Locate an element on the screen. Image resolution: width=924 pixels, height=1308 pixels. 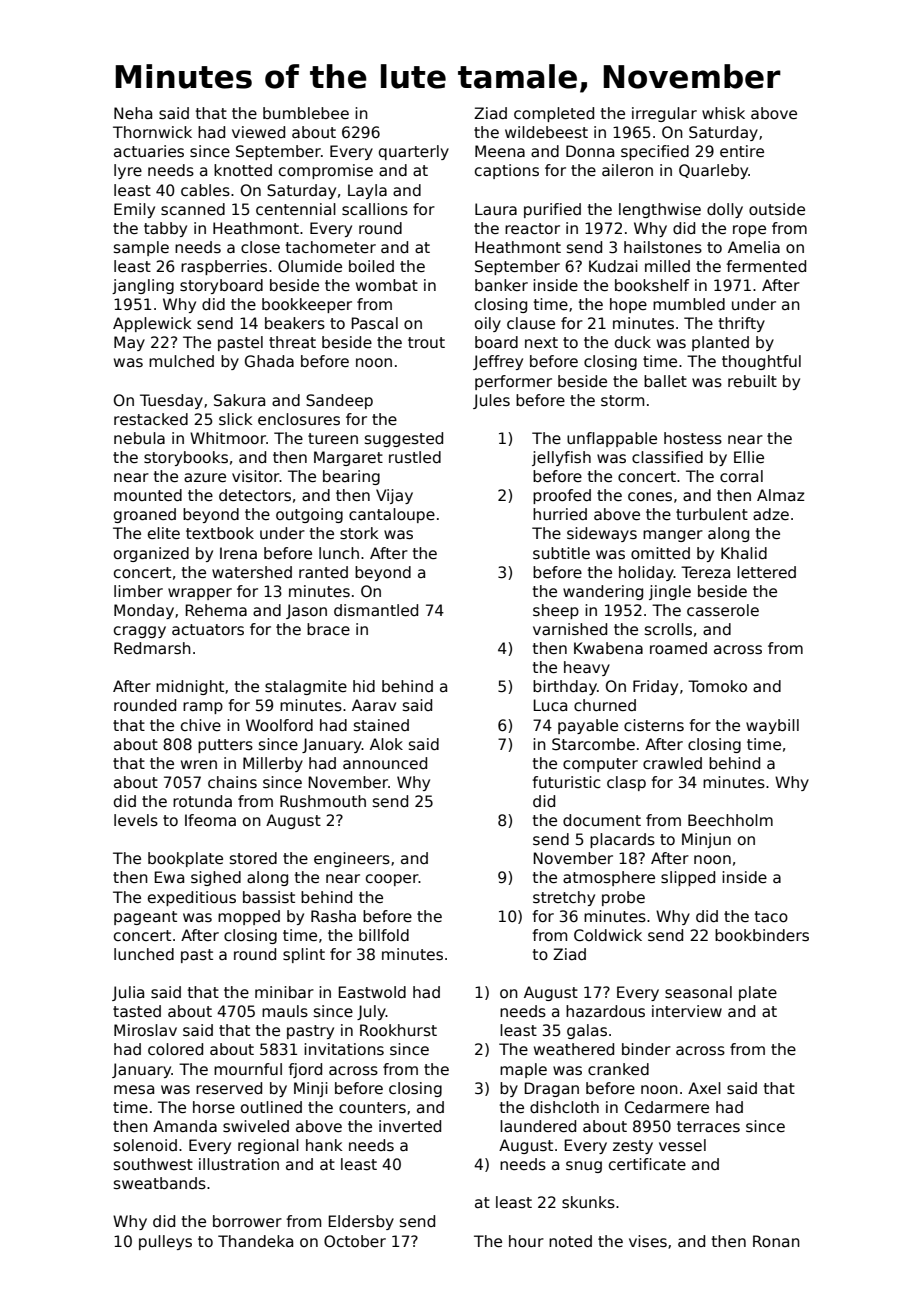
billfold is located at coordinates (384, 935).
